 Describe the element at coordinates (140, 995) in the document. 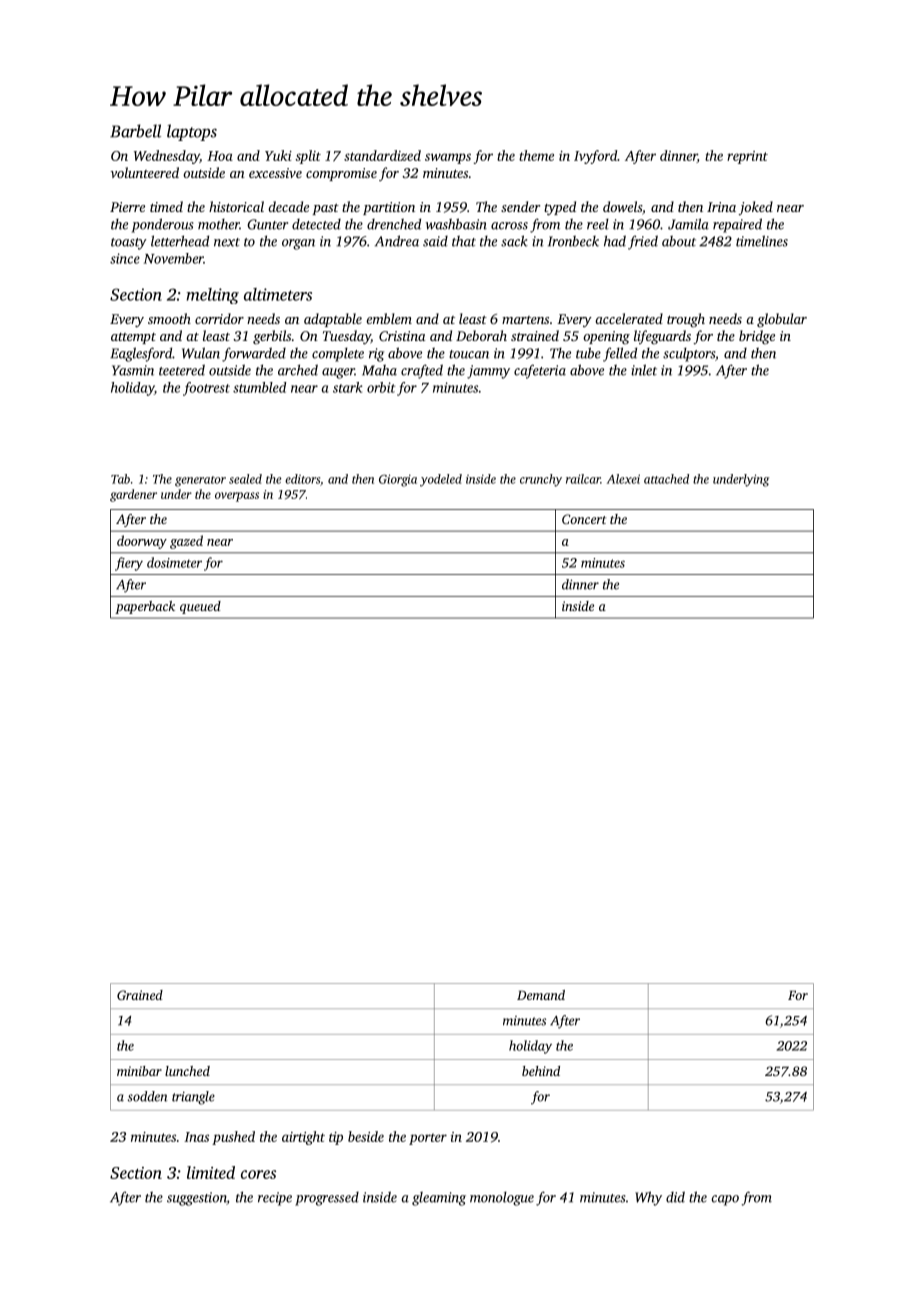

I see `Grained` at that location.
